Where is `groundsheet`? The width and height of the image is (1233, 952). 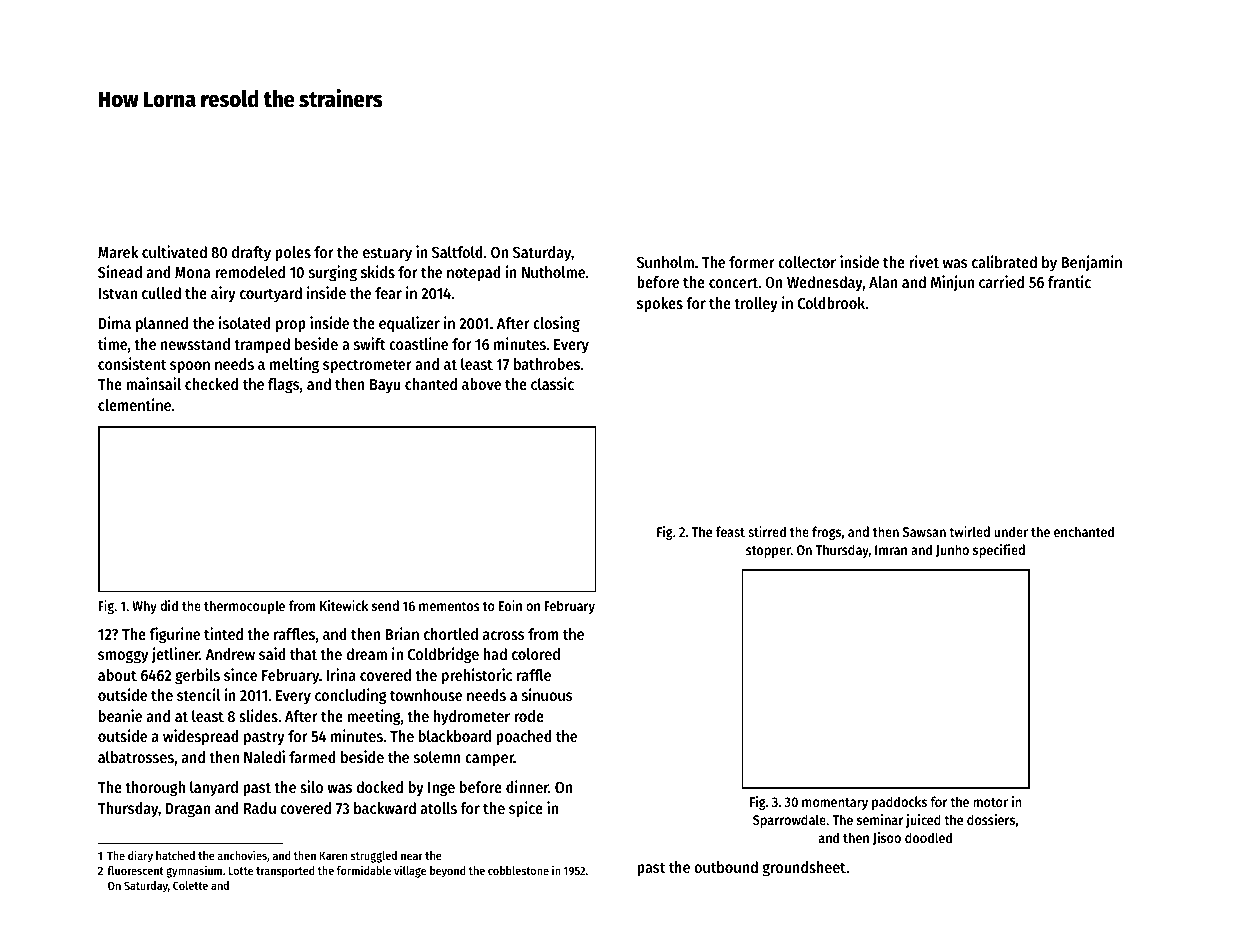 groundsheet is located at coordinates (804, 869).
